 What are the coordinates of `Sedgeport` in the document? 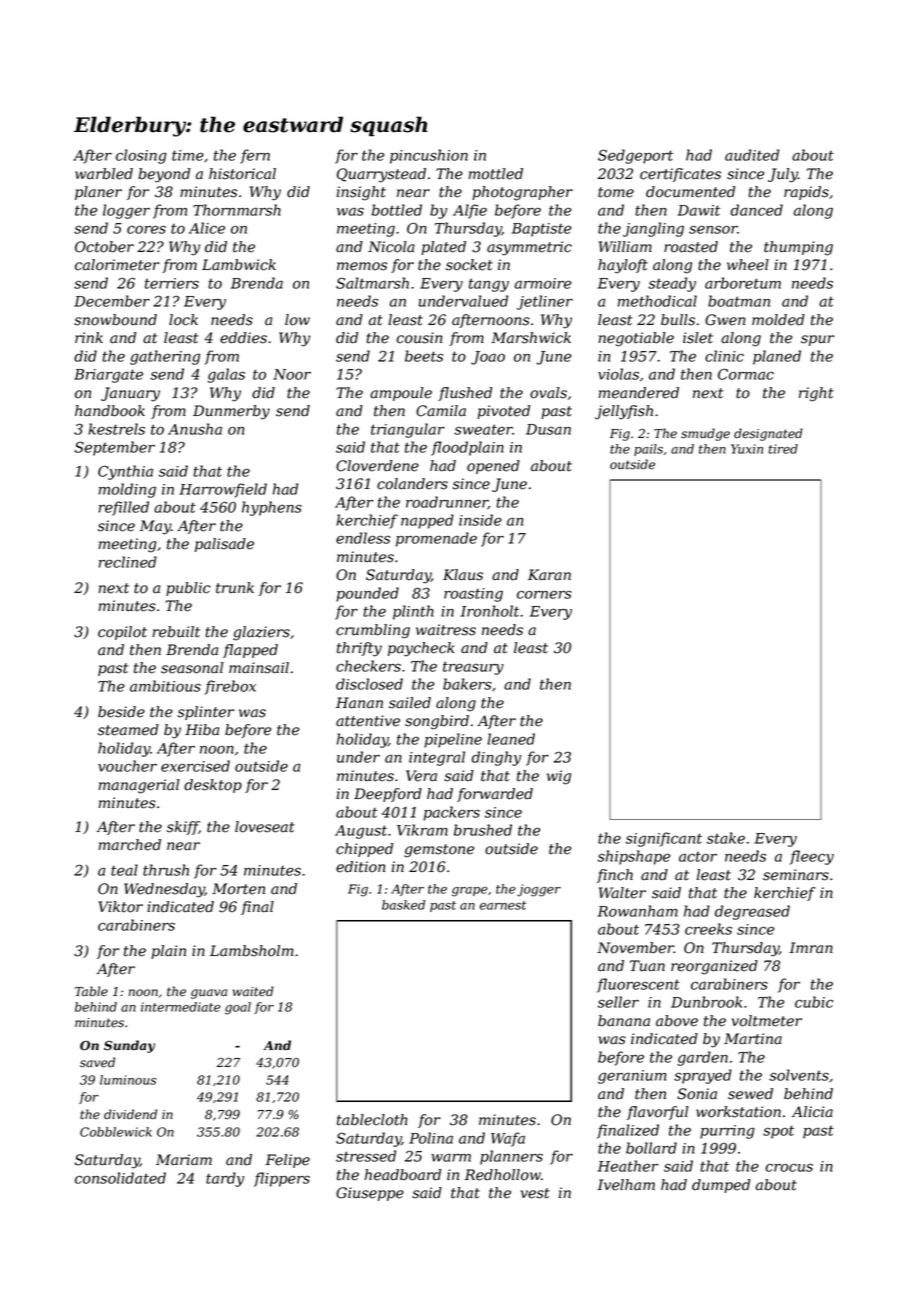 It's located at (635, 156).
